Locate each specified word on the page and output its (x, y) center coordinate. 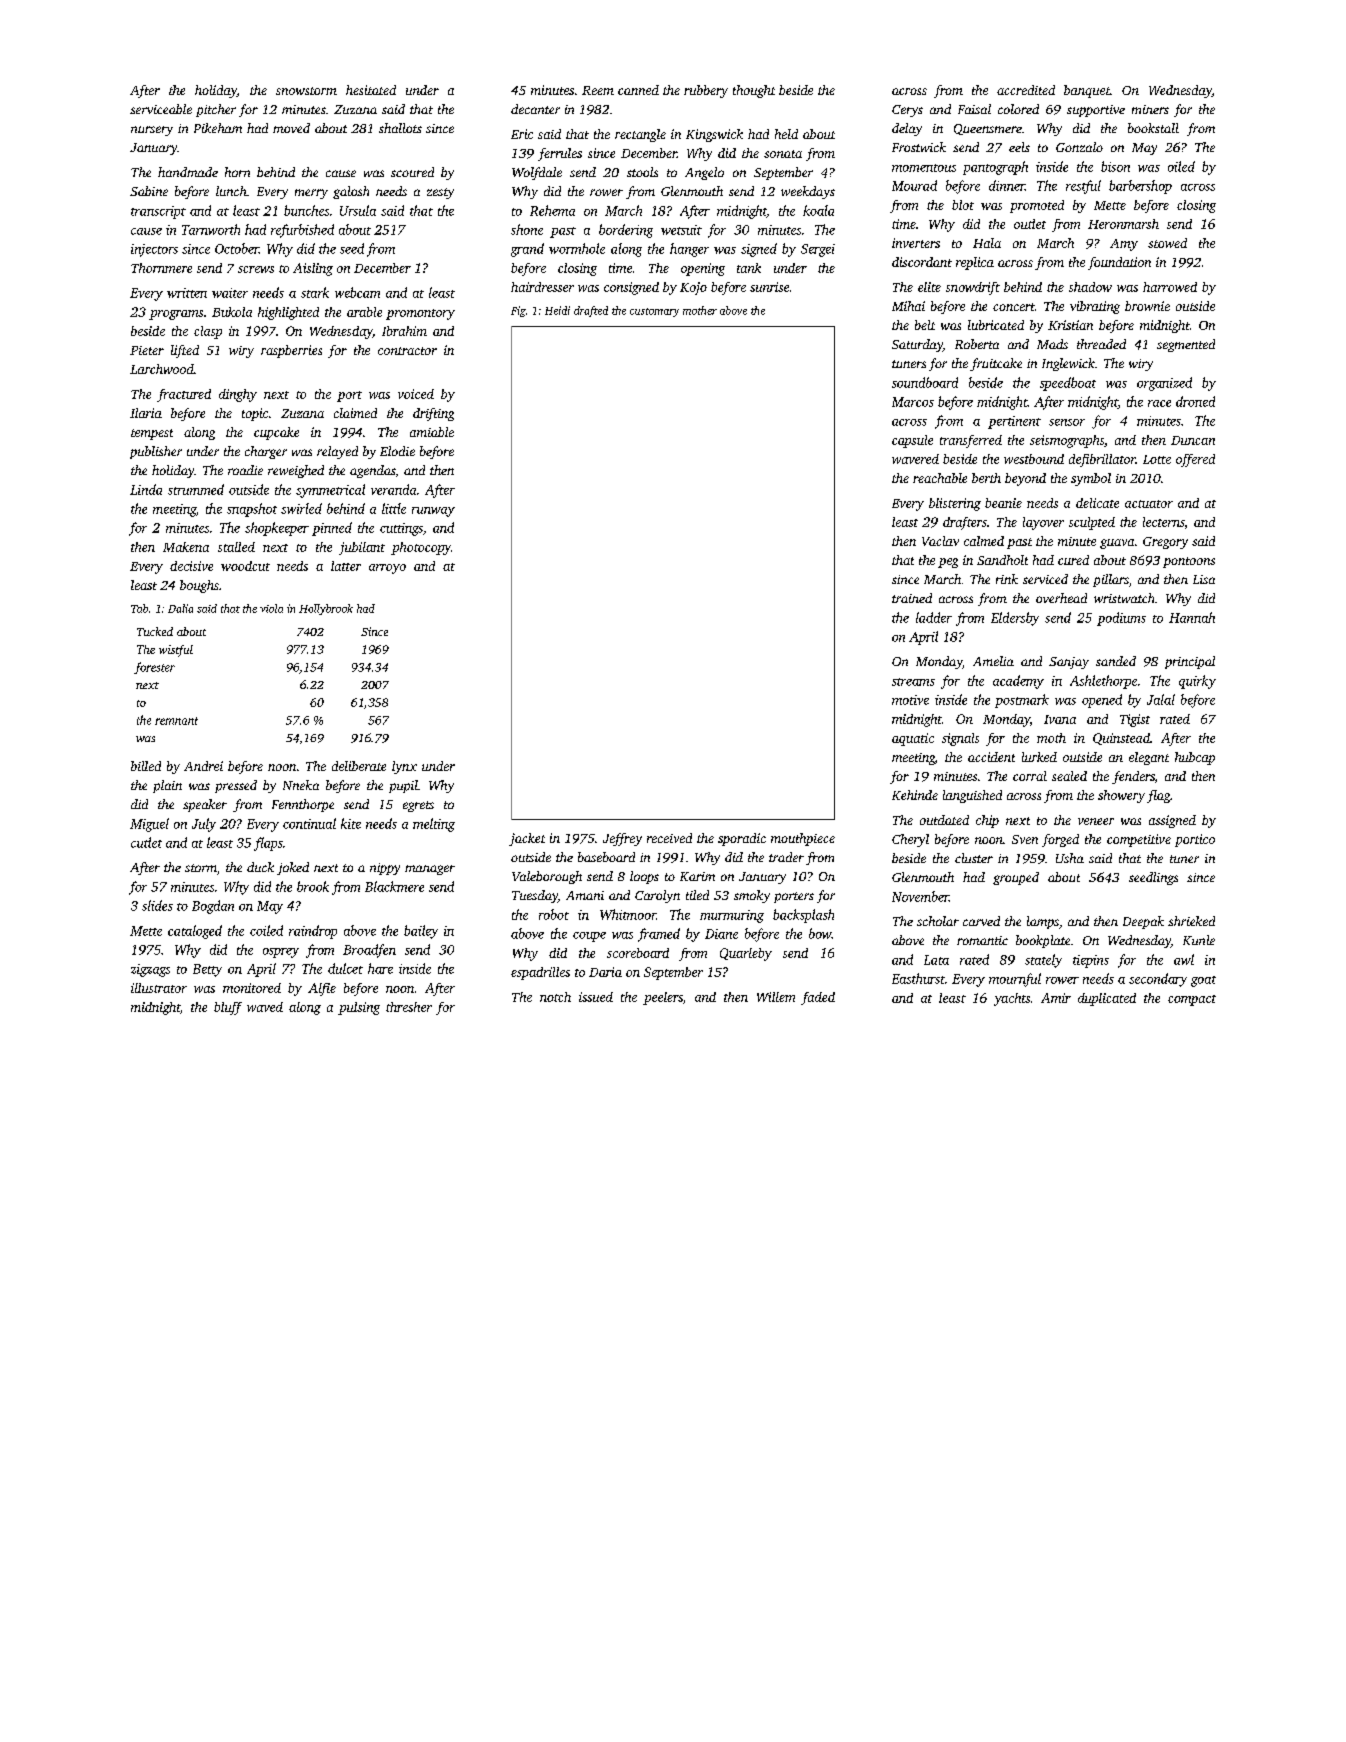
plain (167, 786)
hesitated (371, 90)
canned (638, 90)
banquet (1087, 91)
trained (912, 598)
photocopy (421, 548)
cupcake (276, 433)
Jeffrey (622, 839)
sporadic (742, 839)
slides (157, 905)
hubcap (1195, 758)
